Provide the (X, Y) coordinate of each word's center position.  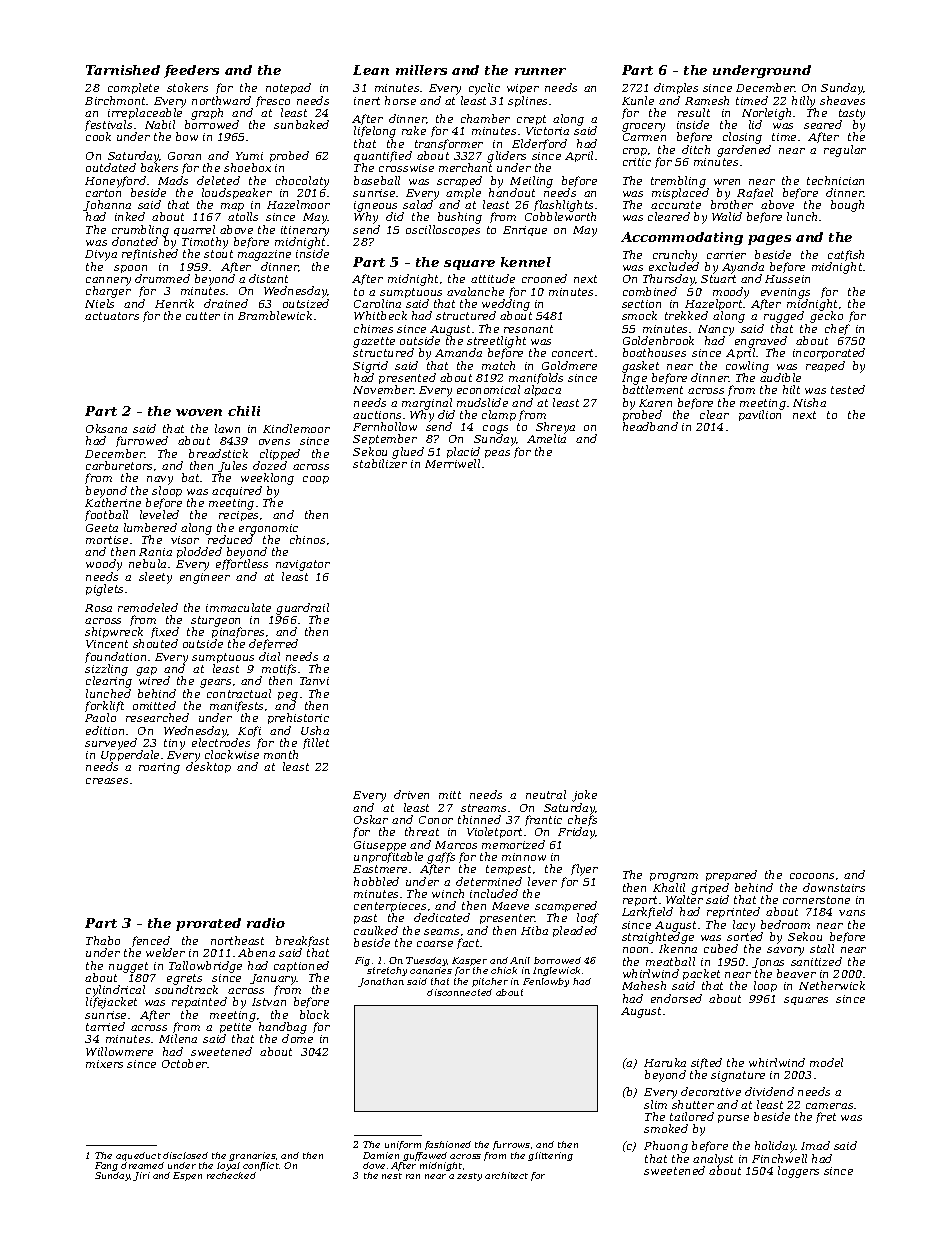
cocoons (812, 876)
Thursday (669, 280)
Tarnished (123, 70)
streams (483, 808)
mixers (104, 1064)
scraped (459, 181)
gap (146, 671)
